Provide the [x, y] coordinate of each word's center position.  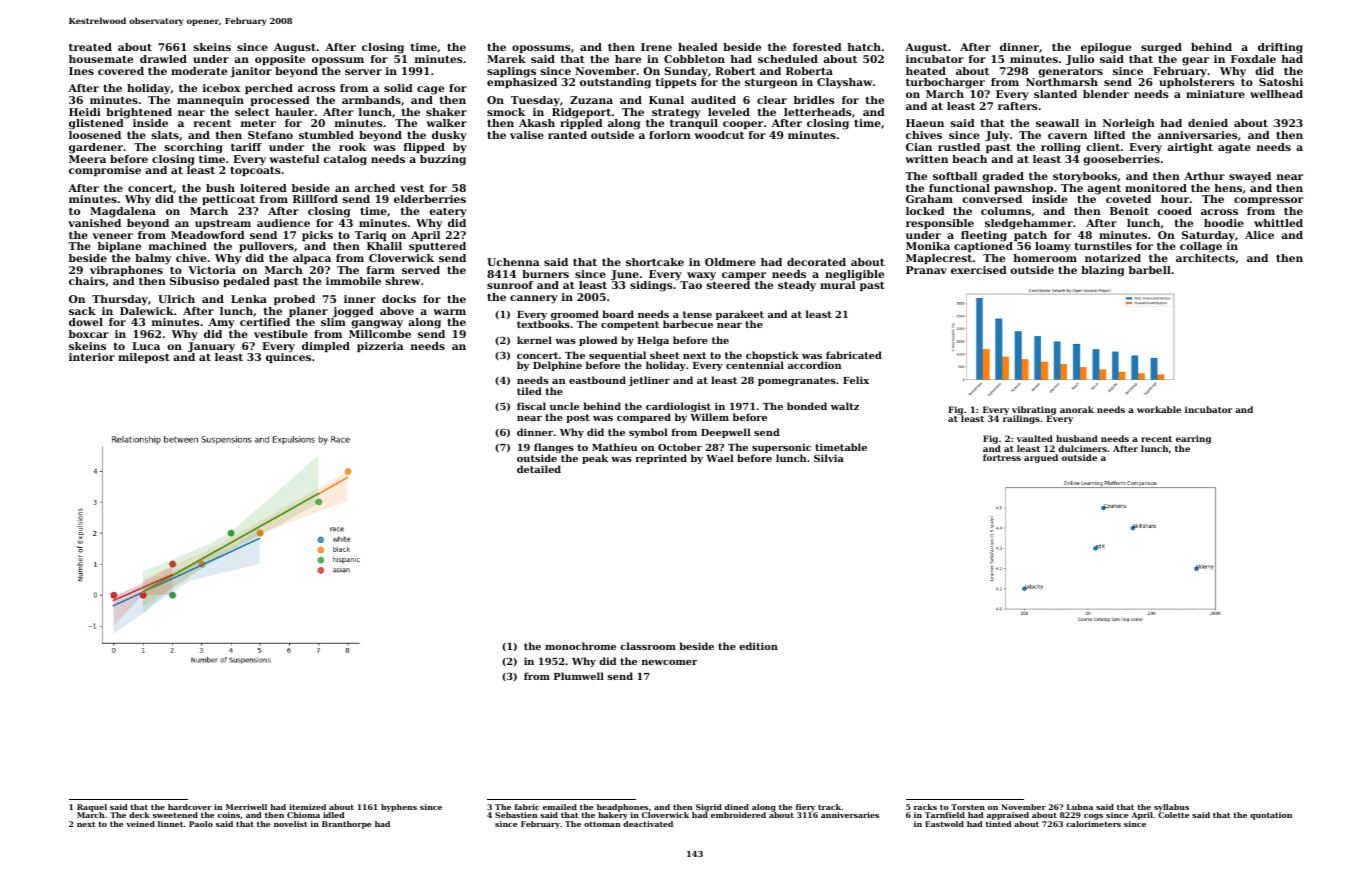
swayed [1250, 177]
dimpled [326, 347]
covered [121, 71]
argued [1041, 458]
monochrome [580, 646]
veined [140, 824]
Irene [656, 47]
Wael [720, 458]
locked [925, 211]
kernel [534, 340]
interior [92, 357]
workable [1159, 409]
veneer [113, 236]
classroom [648, 646]
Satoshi [1281, 82]
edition [758, 646]
